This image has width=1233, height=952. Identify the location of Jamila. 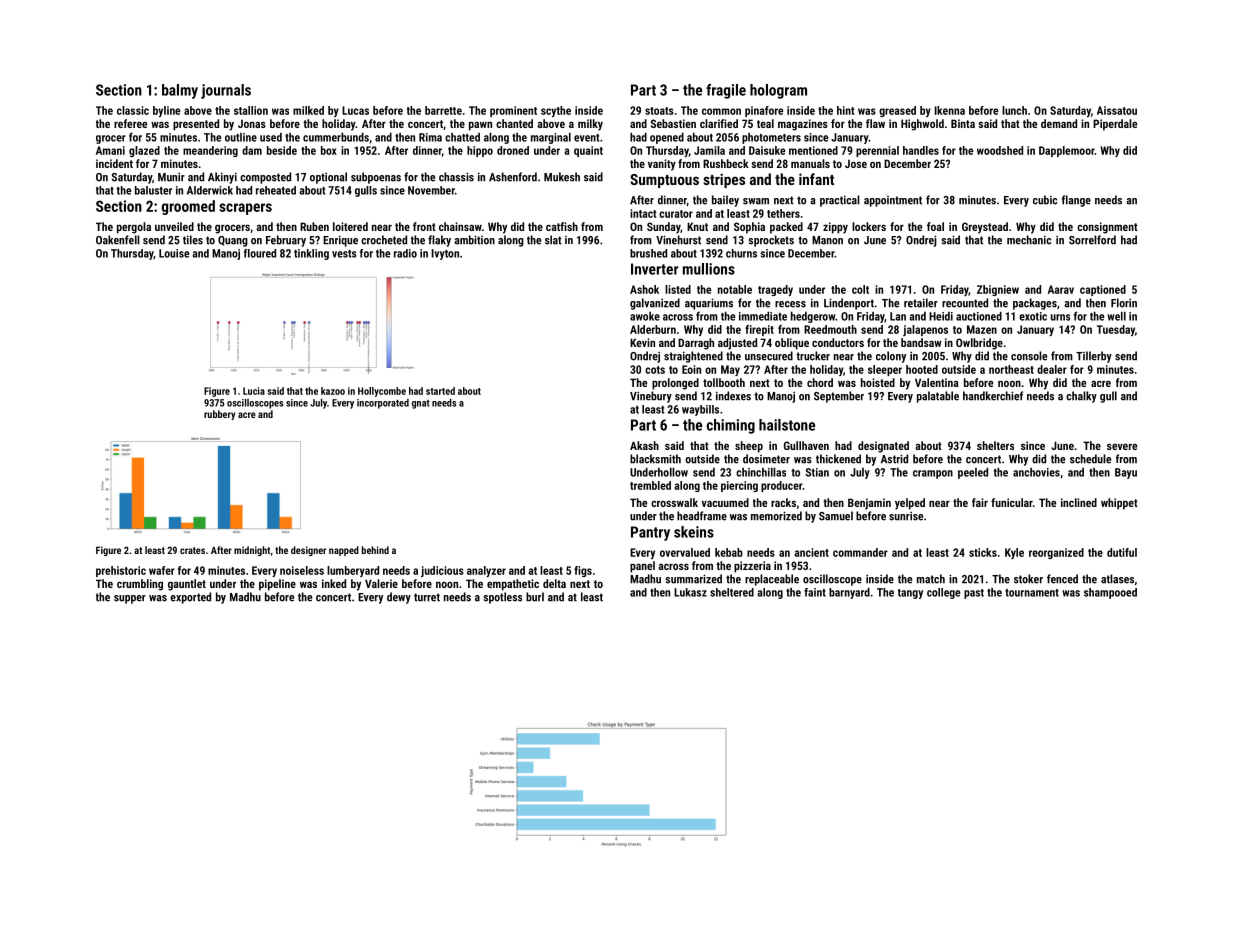
(709, 150).
